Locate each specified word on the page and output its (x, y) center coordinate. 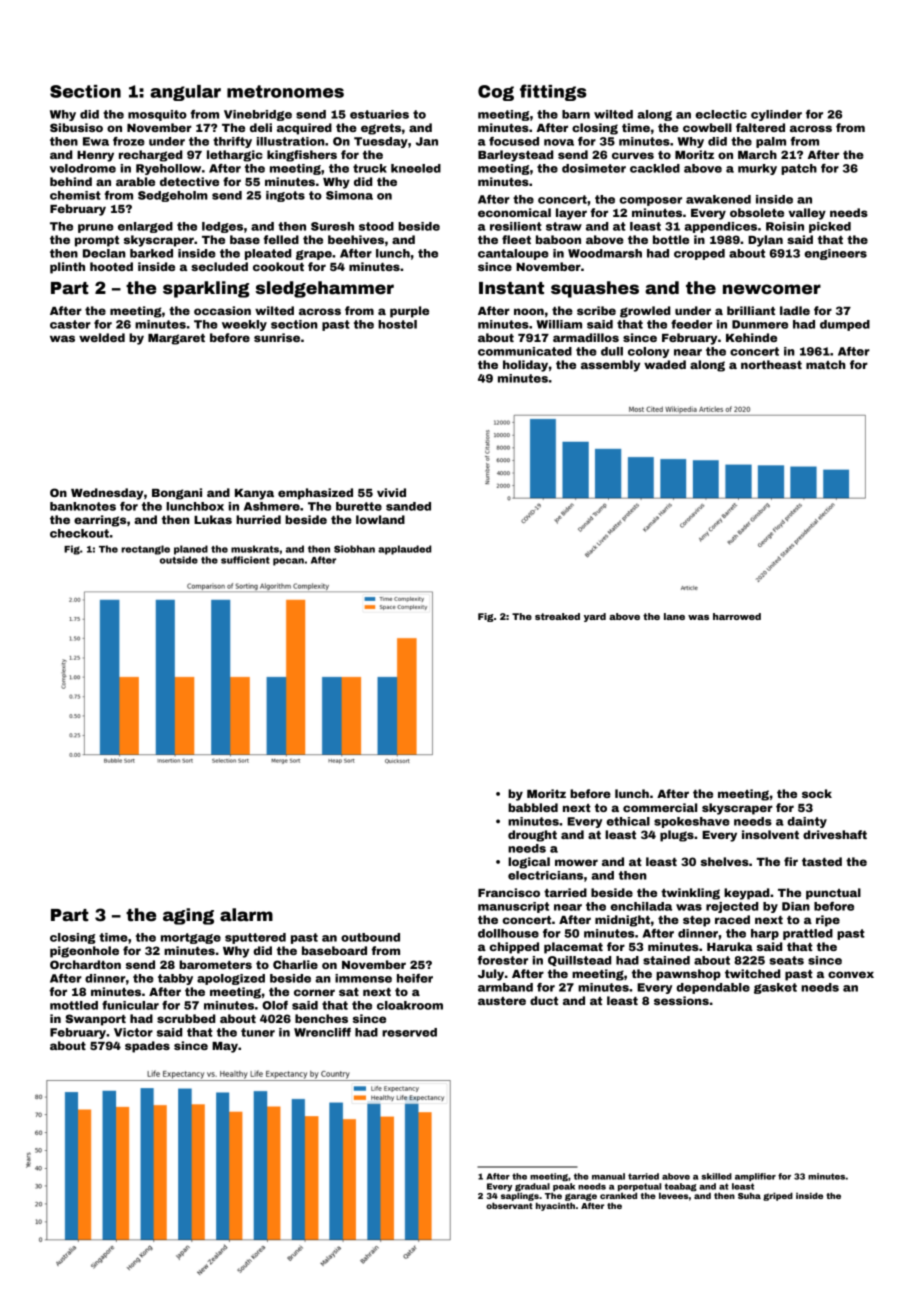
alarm (246, 915)
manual (608, 1176)
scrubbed (186, 1018)
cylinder (776, 115)
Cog (496, 93)
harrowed (737, 616)
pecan (288, 562)
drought (532, 836)
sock (817, 793)
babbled (533, 807)
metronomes (285, 91)
